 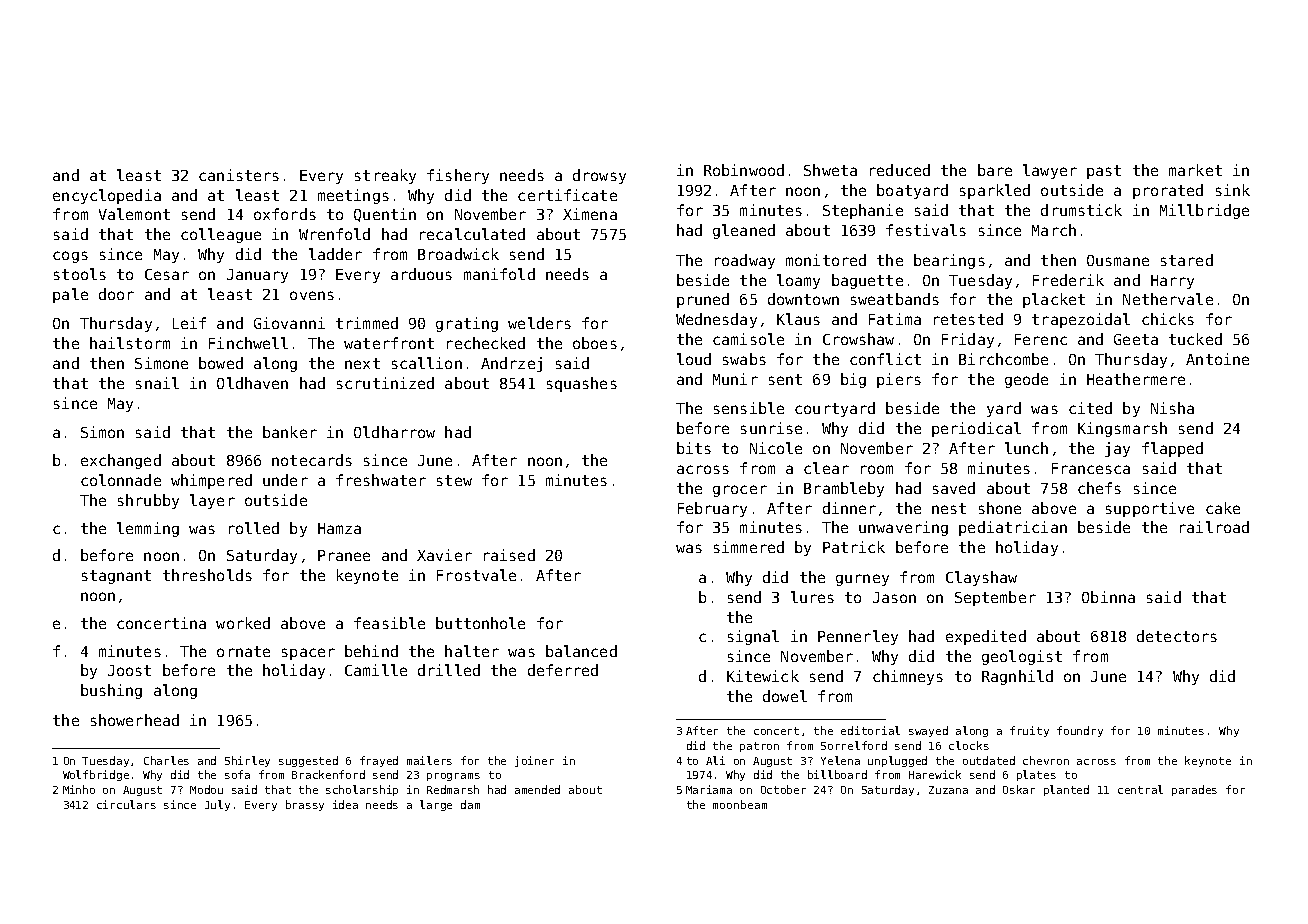 What do you see at coordinates (830, 170) in the screenshot?
I see `Shweta` at bounding box center [830, 170].
